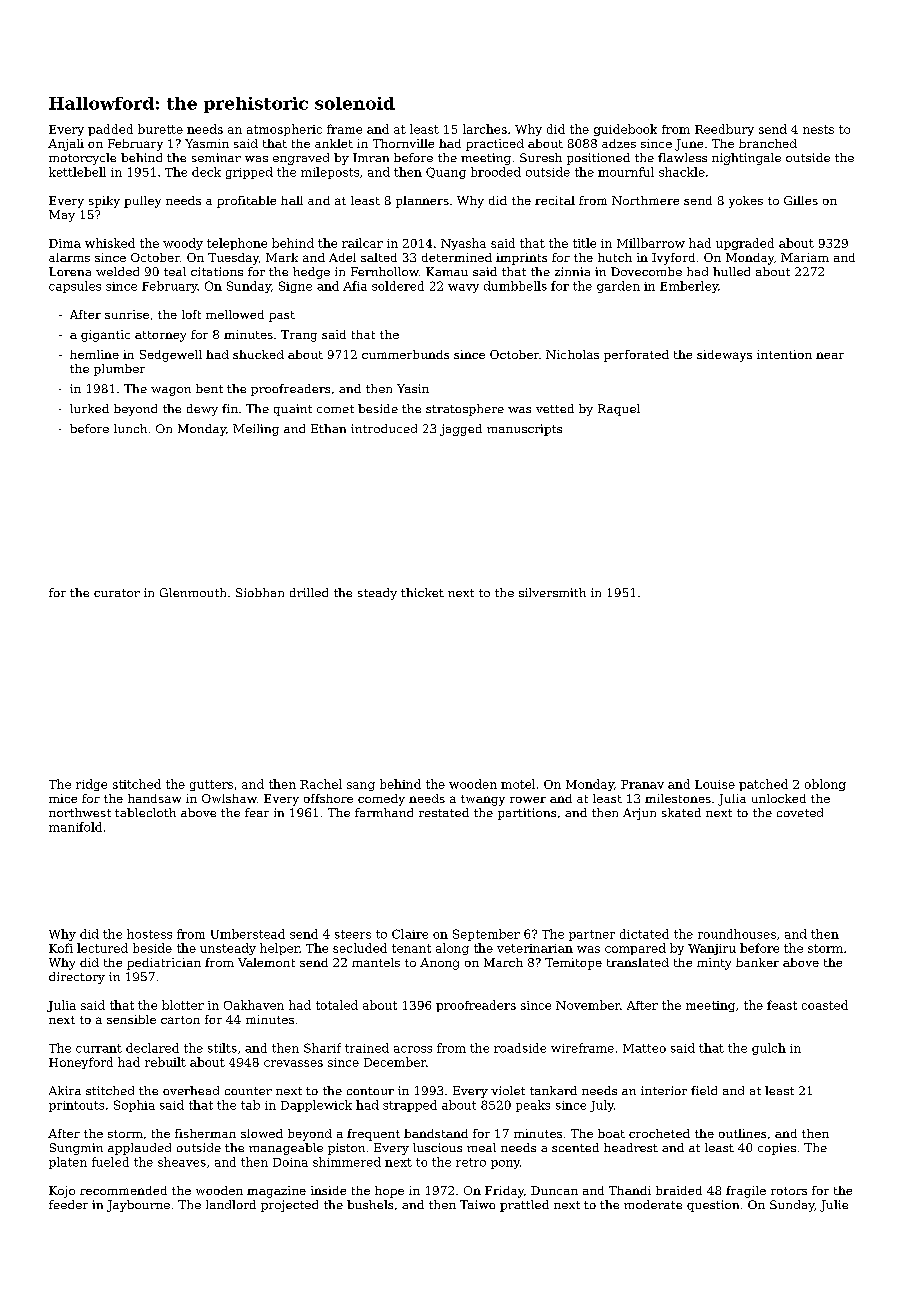 The height and width of the screenshot is (1316, 908). What do you see at coordinates (211, 785) in the screenshot?
I see `gutters` at bounding box center [211, 785].
